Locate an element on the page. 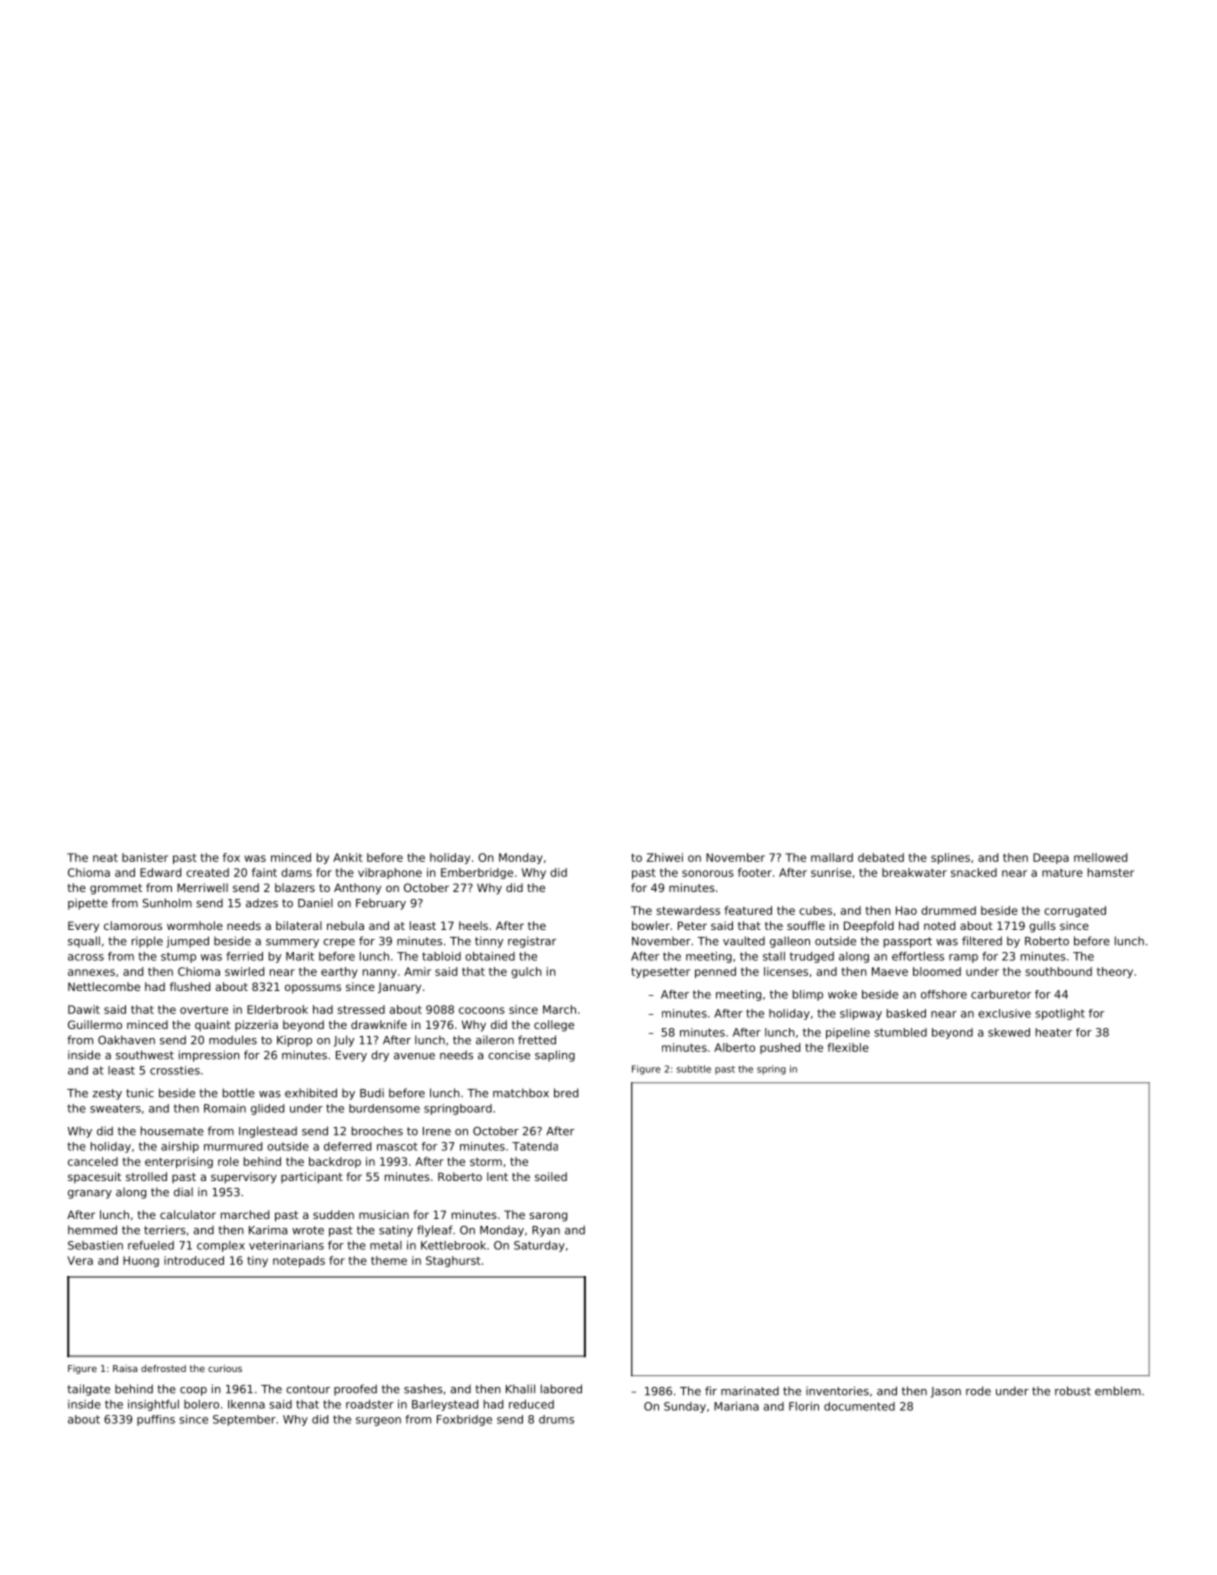  emblem is located at coordinates (1118, 1391).
